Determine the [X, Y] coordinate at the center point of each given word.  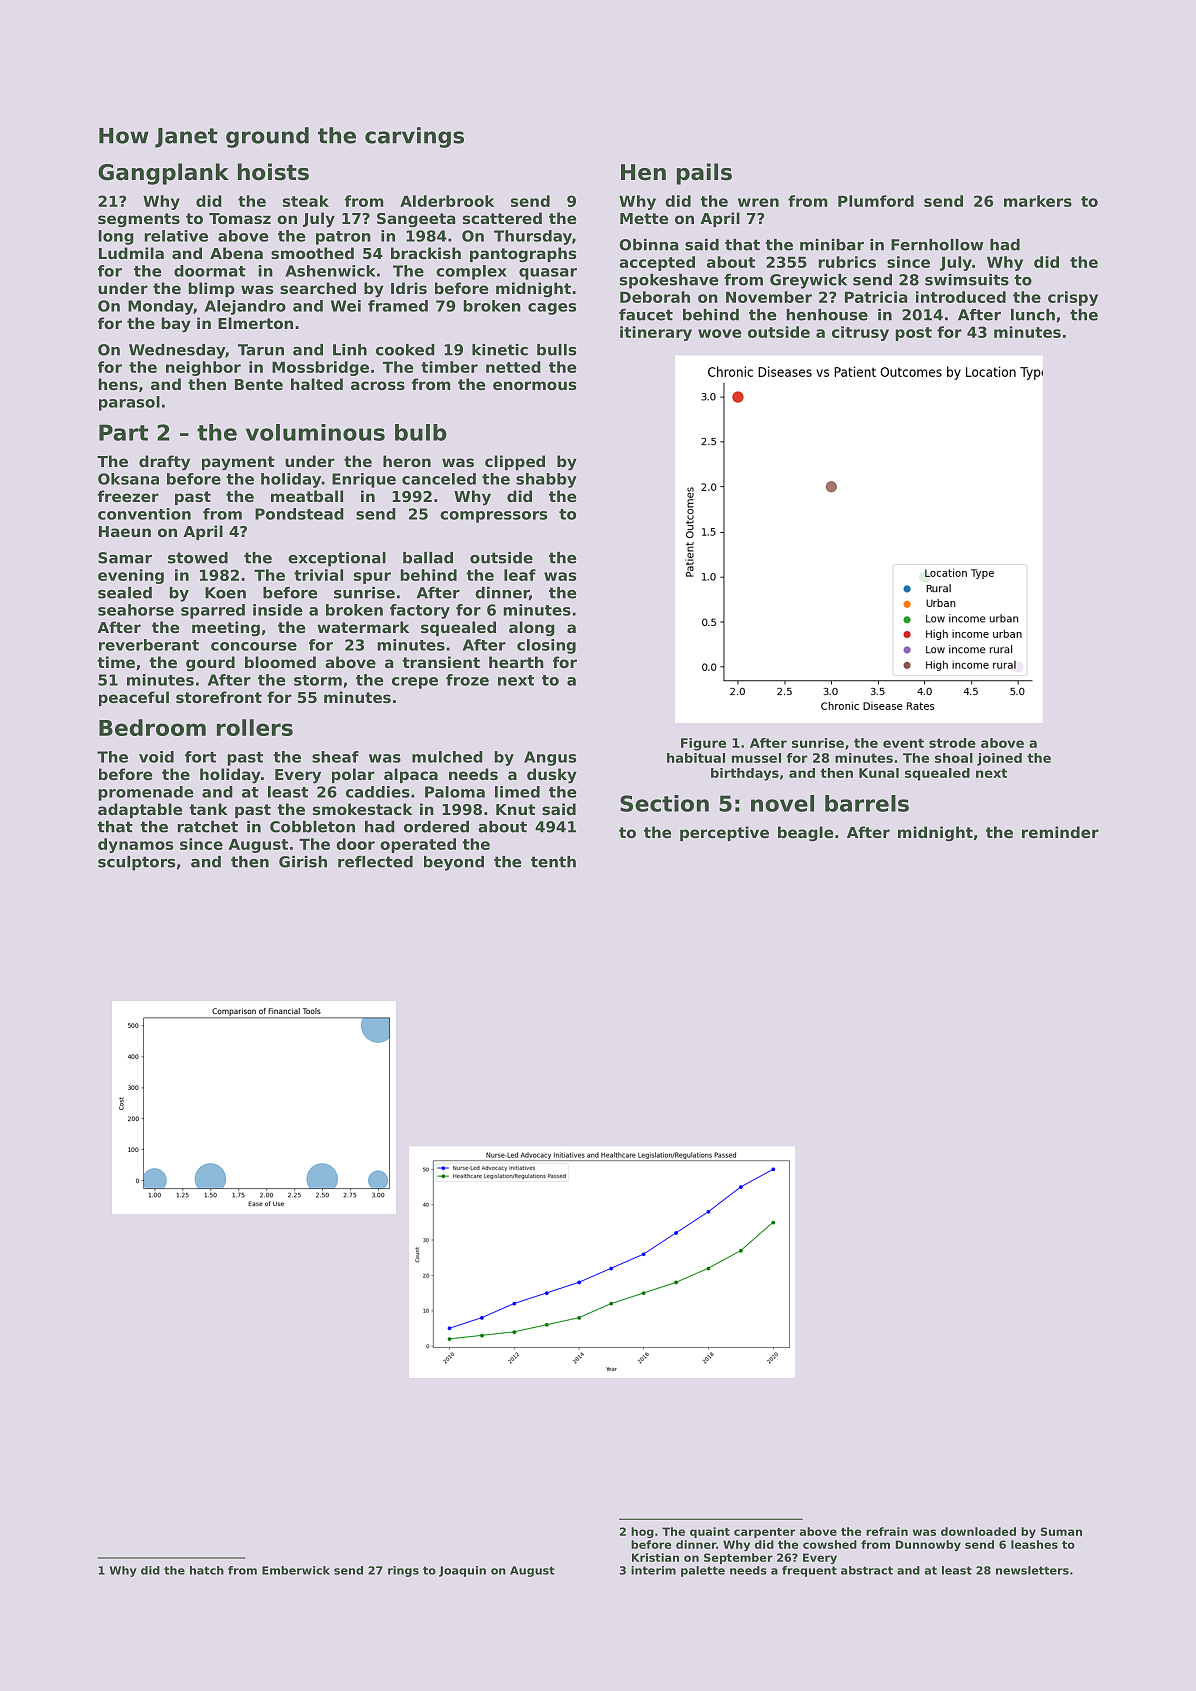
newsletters [1032, 1570]
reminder [1060, 832]
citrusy [860, 333]
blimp [212, 289]
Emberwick [296, 1570]
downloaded [978, 1531]
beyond [454, 863]
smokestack [362, 809]
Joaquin [462, 1571]
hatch [207, 1570]
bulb [421, 432]
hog [642, 1532]
